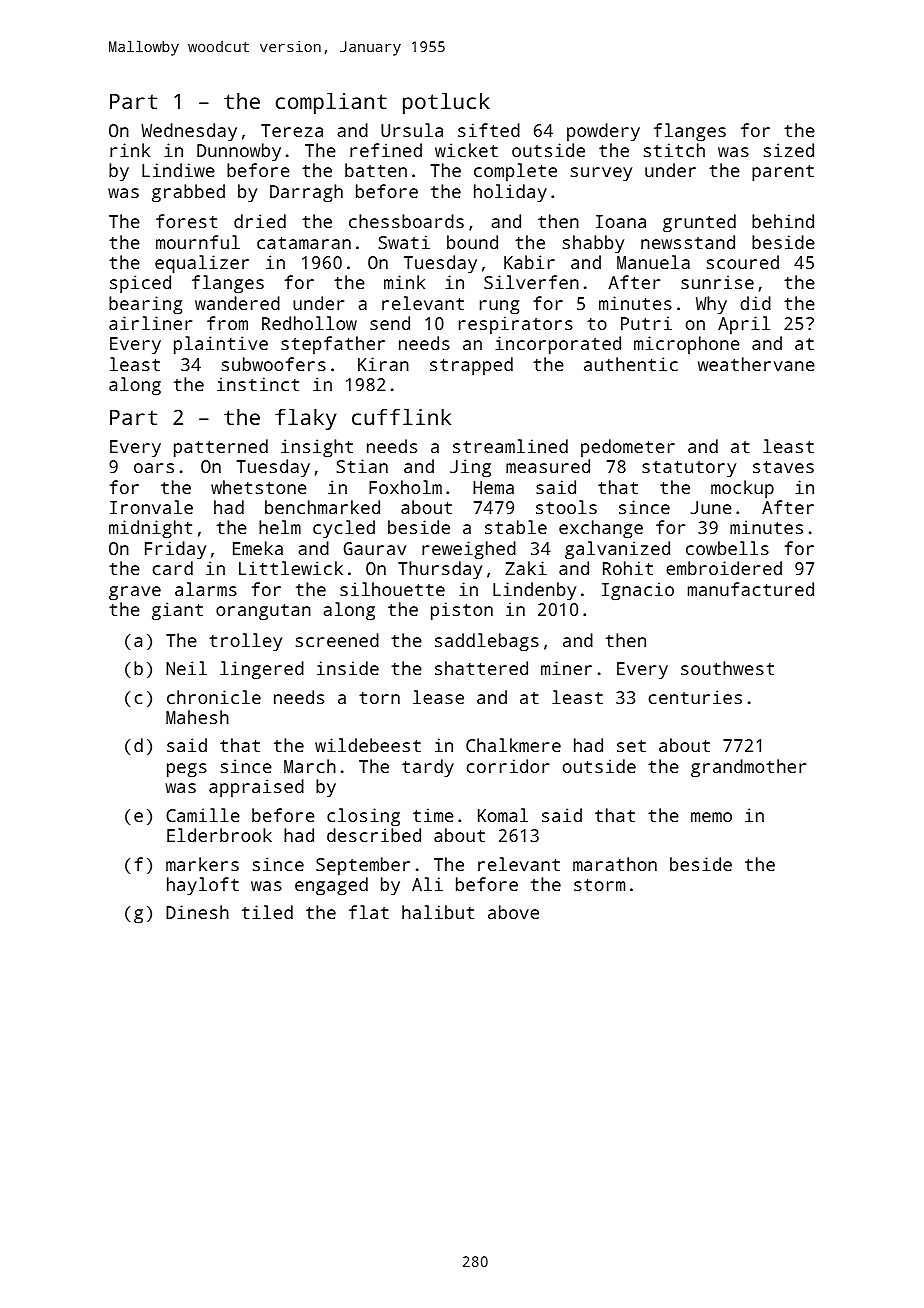 The height and width of the document is (1308, 924). I want to click on rink, so click(130, 150).
